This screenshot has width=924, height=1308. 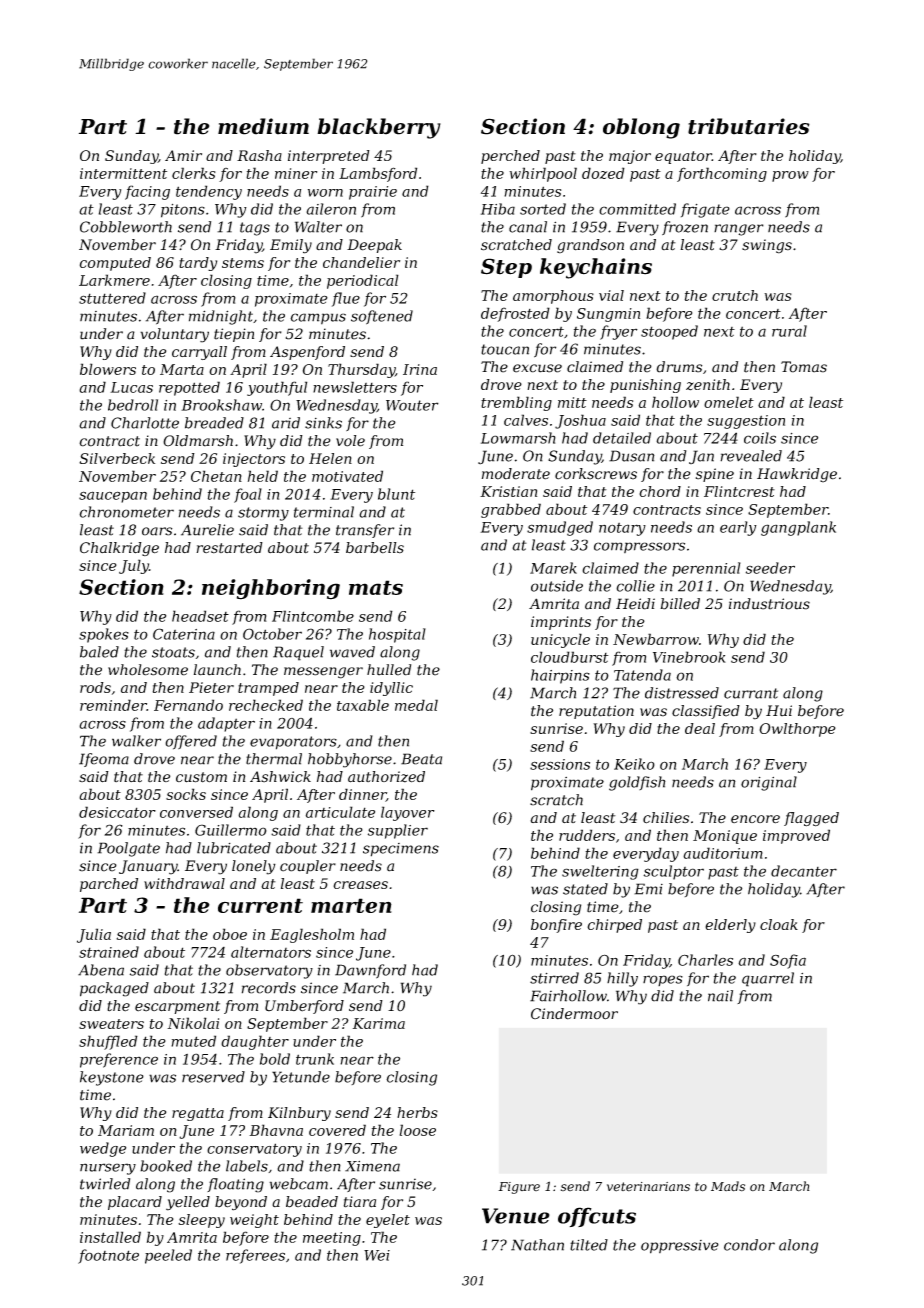 I want to click on referees, so click(x=255, y=1256).
